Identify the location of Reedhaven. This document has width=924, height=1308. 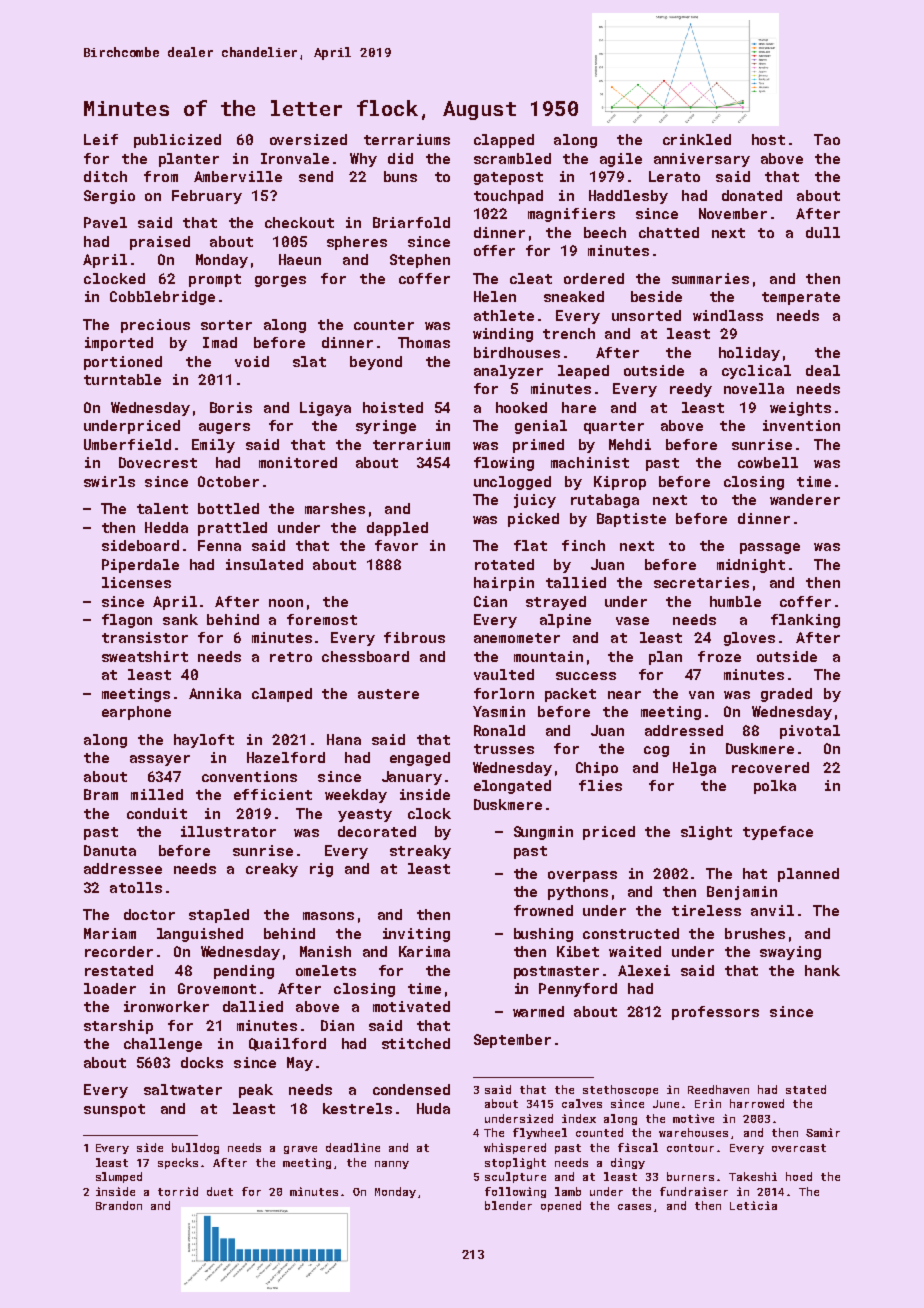
(718, 1089).
